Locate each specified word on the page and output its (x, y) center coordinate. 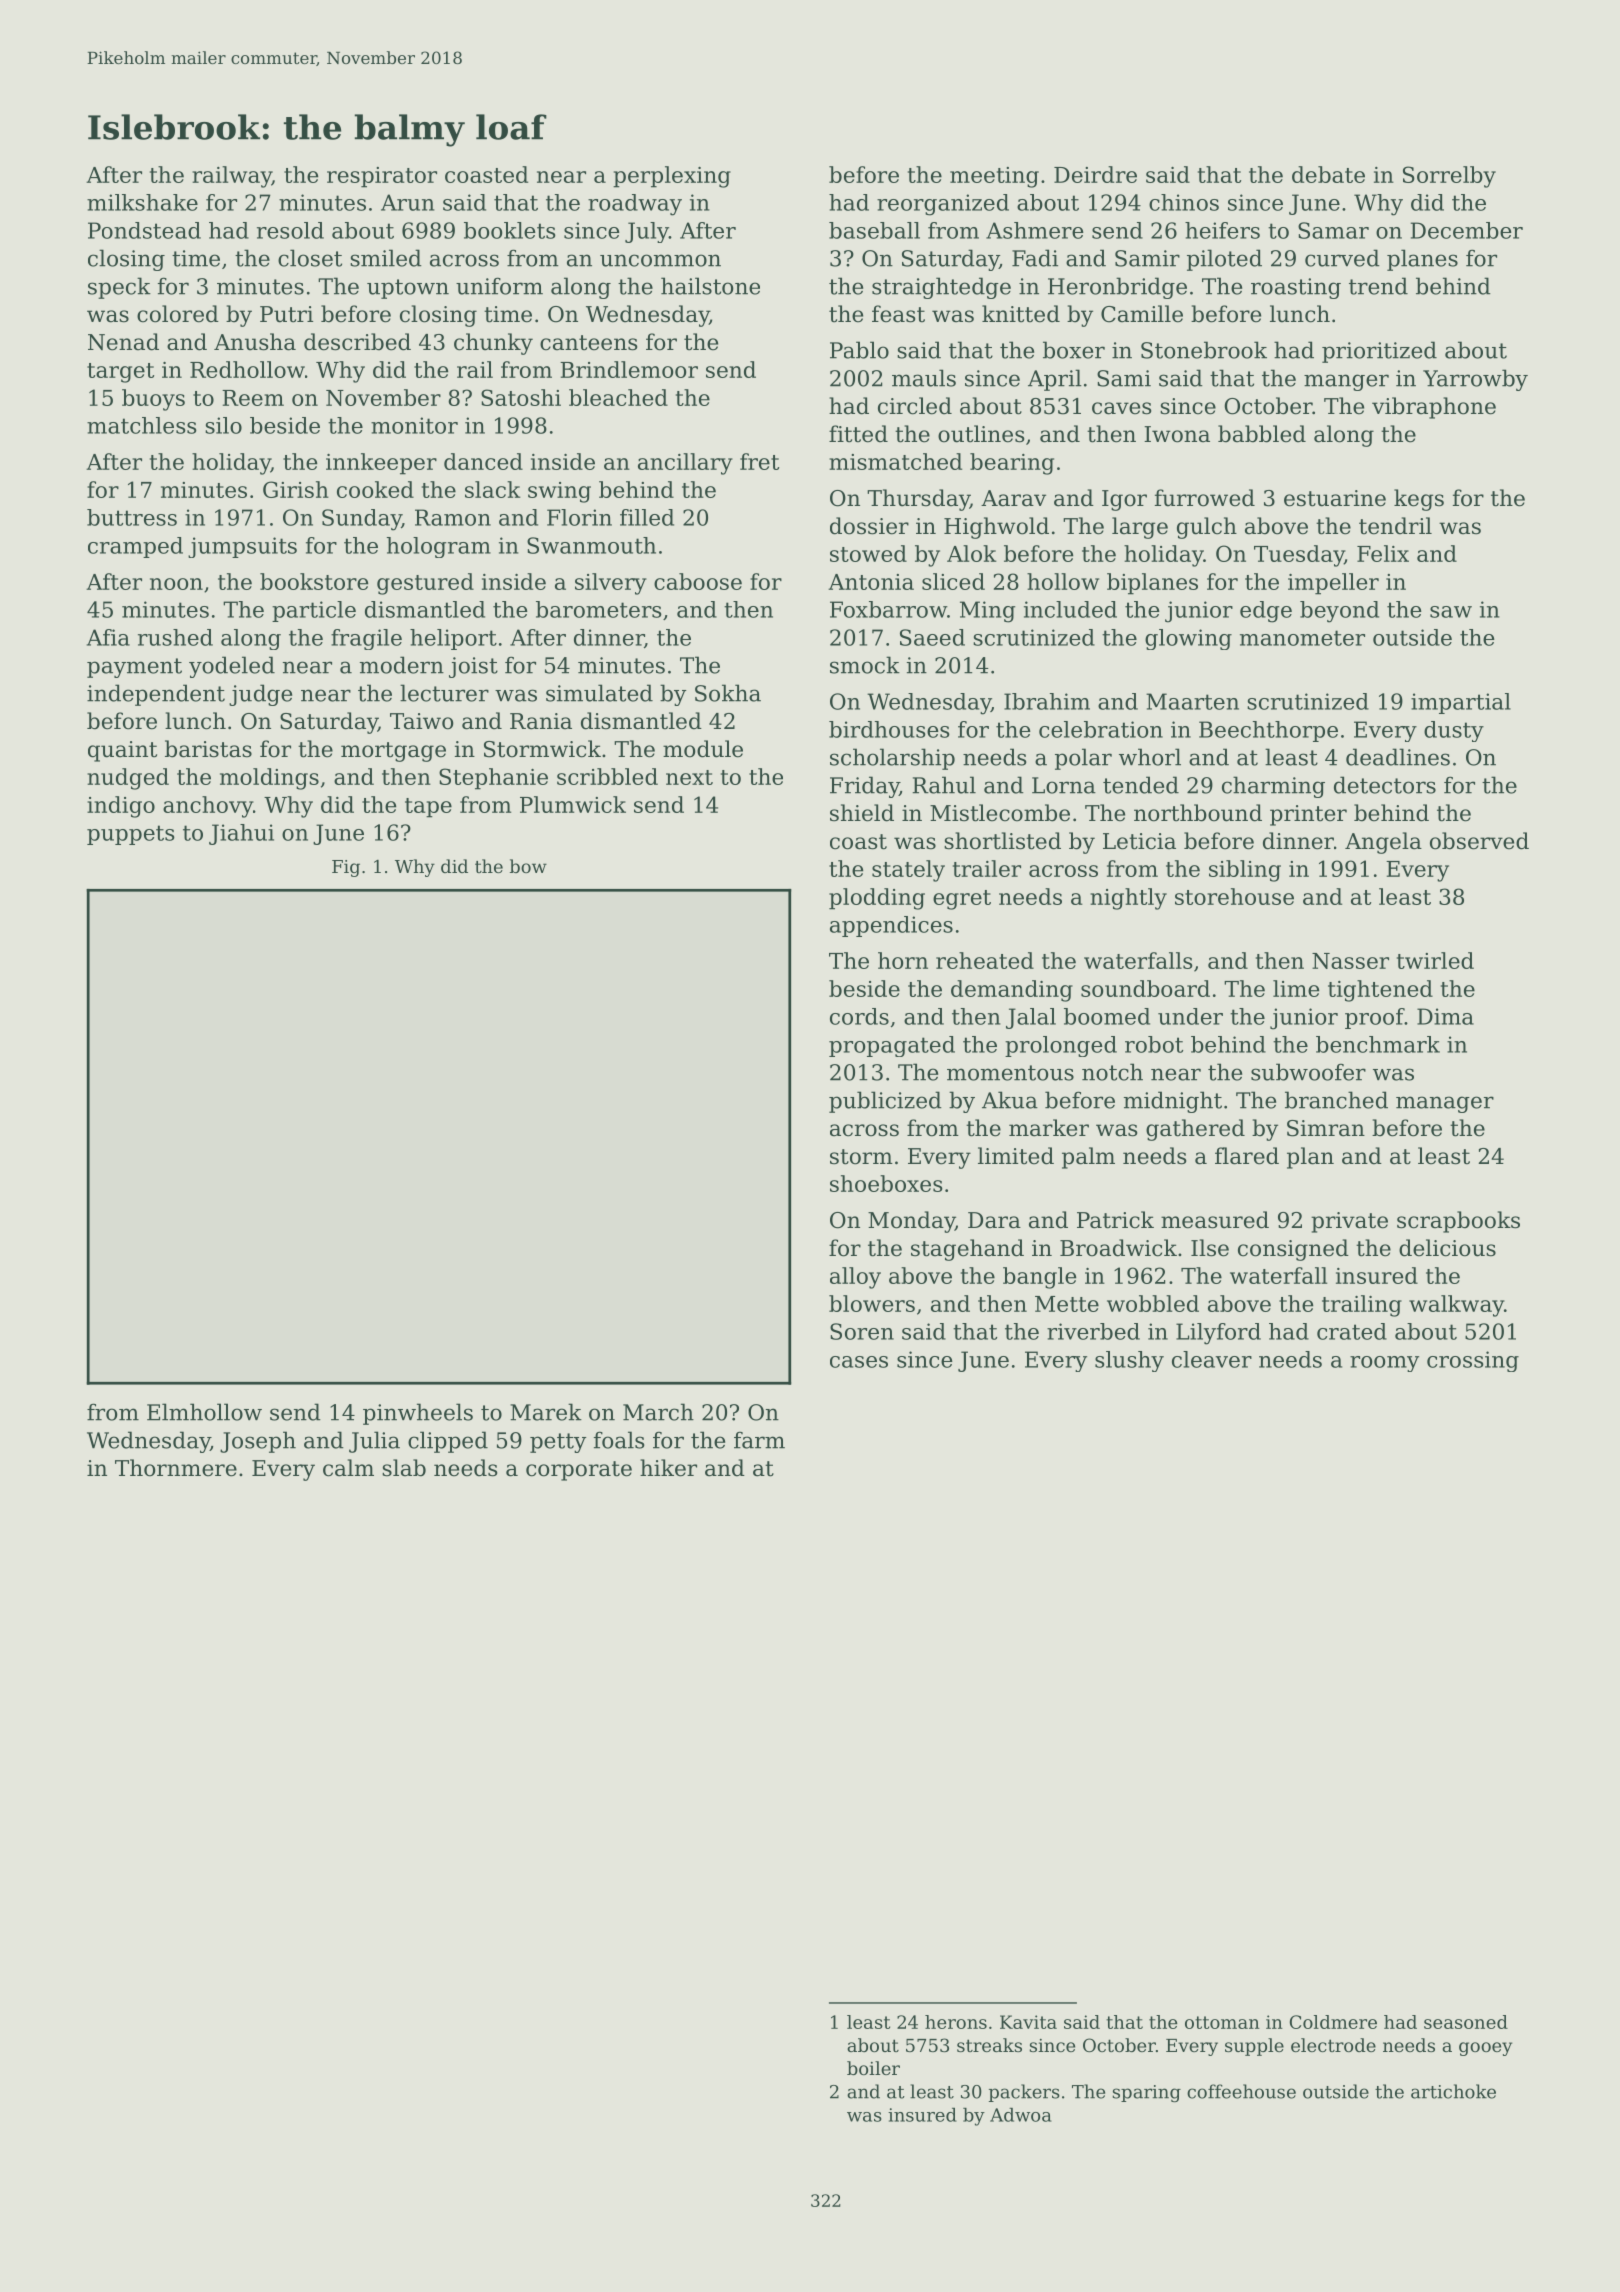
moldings (269, 779)
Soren (862, 1331)
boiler (873, 2068)
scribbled (607, 776)
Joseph (258, 1442)
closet (310, 258)
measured (1215, 1220)
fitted (858, 434)
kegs (1419, 500)
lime (1296, 988)
